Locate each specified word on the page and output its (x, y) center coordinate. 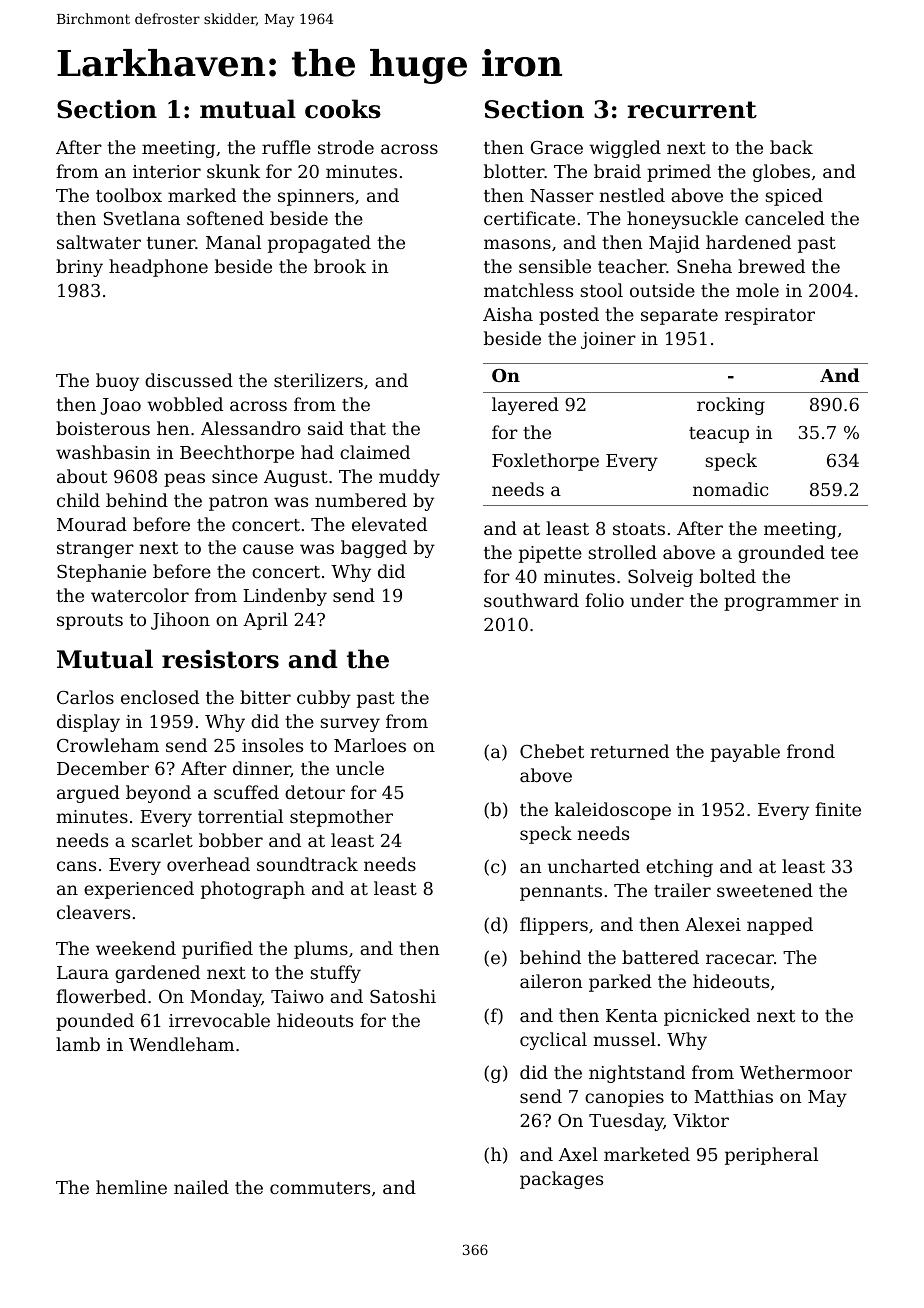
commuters (320, 1188)
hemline (131, 1187)
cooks (343, 109)
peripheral (771, 1156)
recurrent (692, 110)
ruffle (286, 147)
